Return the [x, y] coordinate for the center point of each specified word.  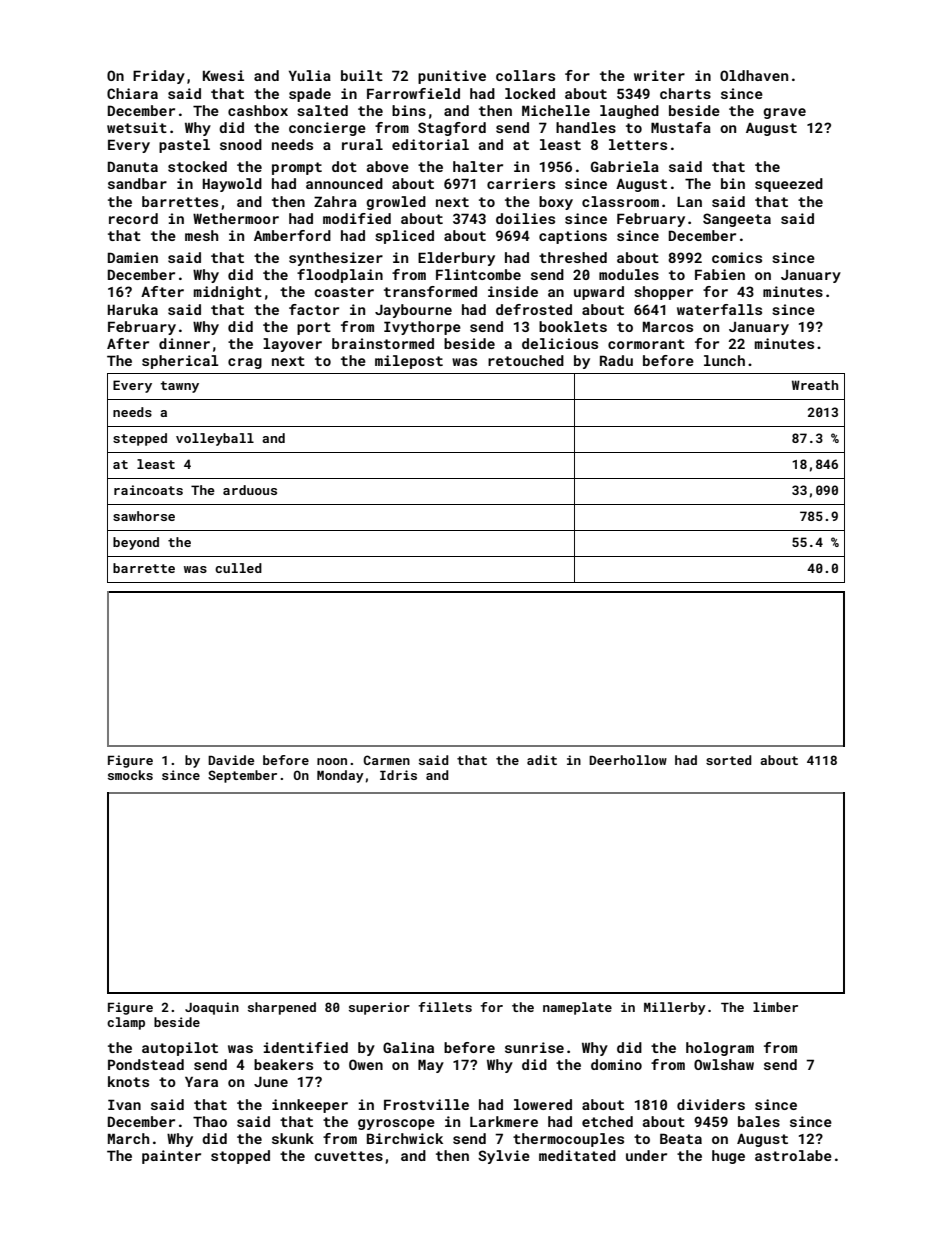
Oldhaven [754, 75]
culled [238, 568]
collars [525, 75]
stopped [240, 1157]
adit [542, 760]
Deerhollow [628, 760]
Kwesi [223, 75]
